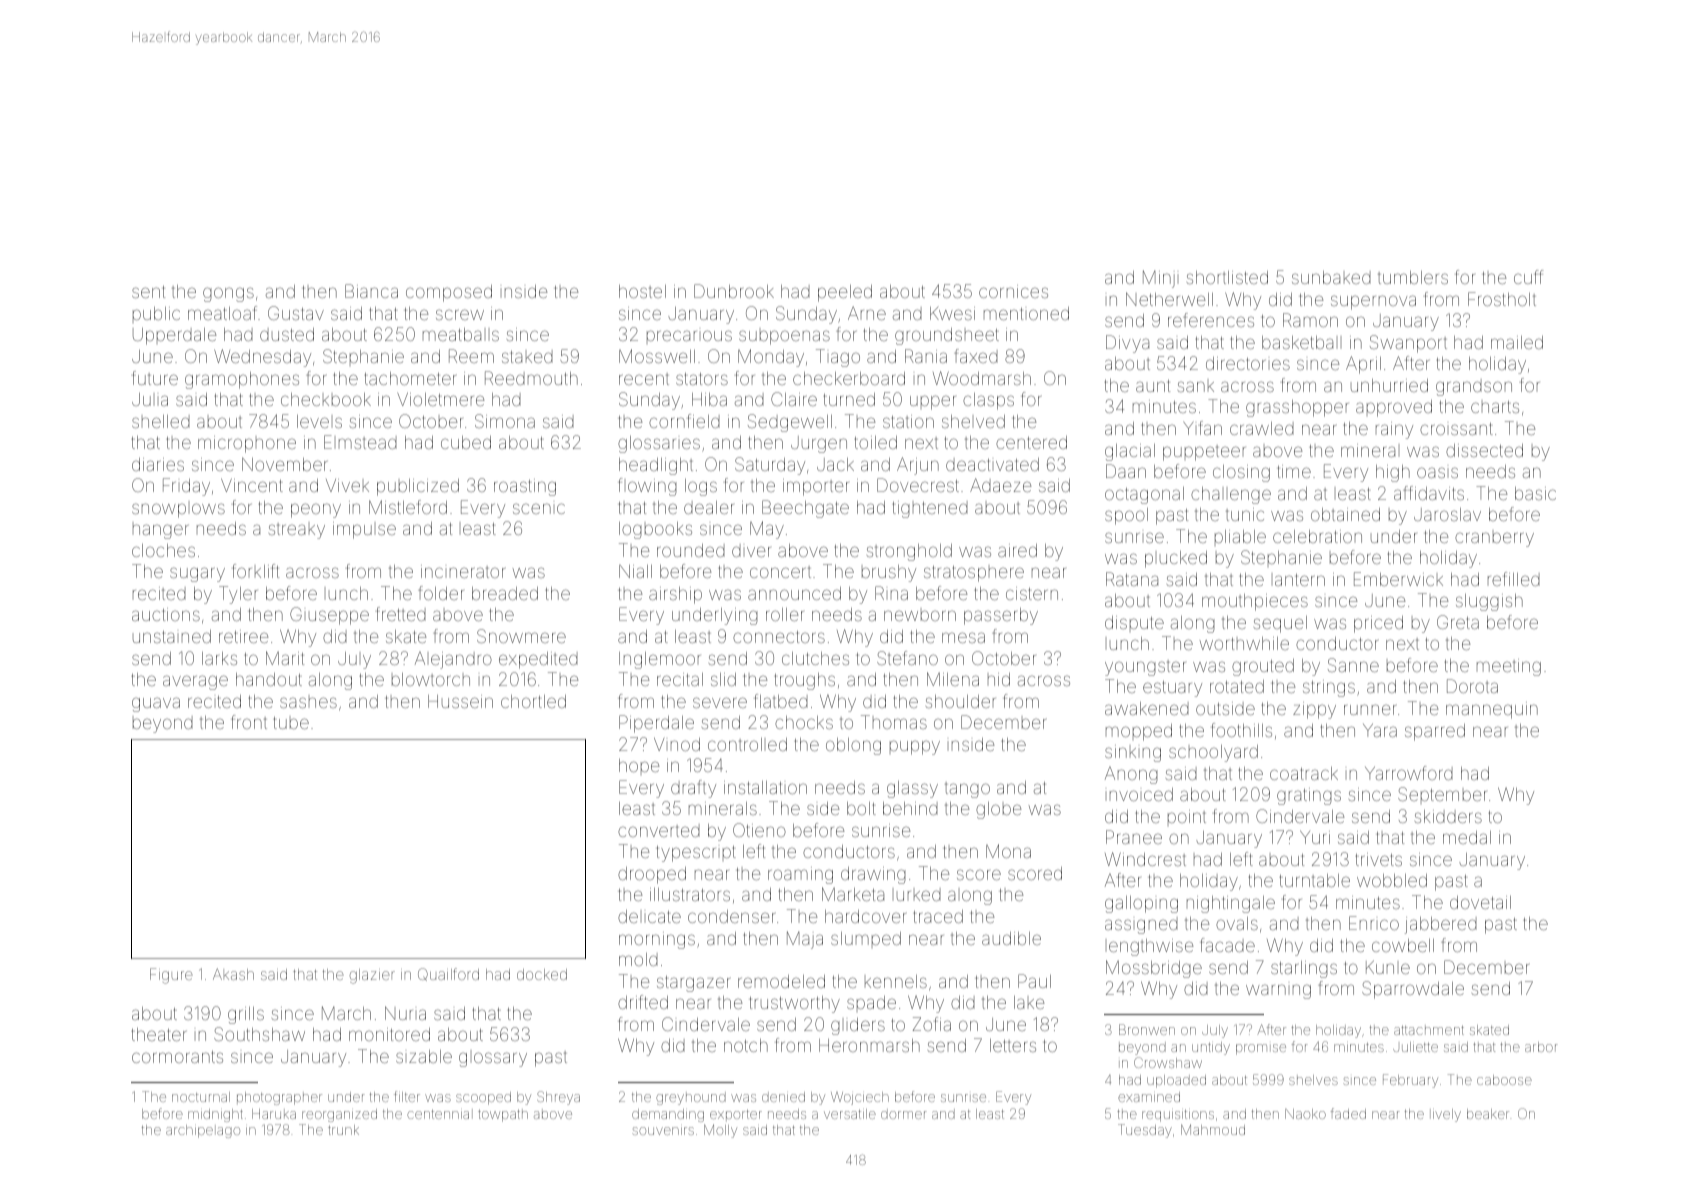 This screenshot has height=1195, width=1690. Describe the element at coordinates (249, 722) in the screenshot. I see `front` at that location.
